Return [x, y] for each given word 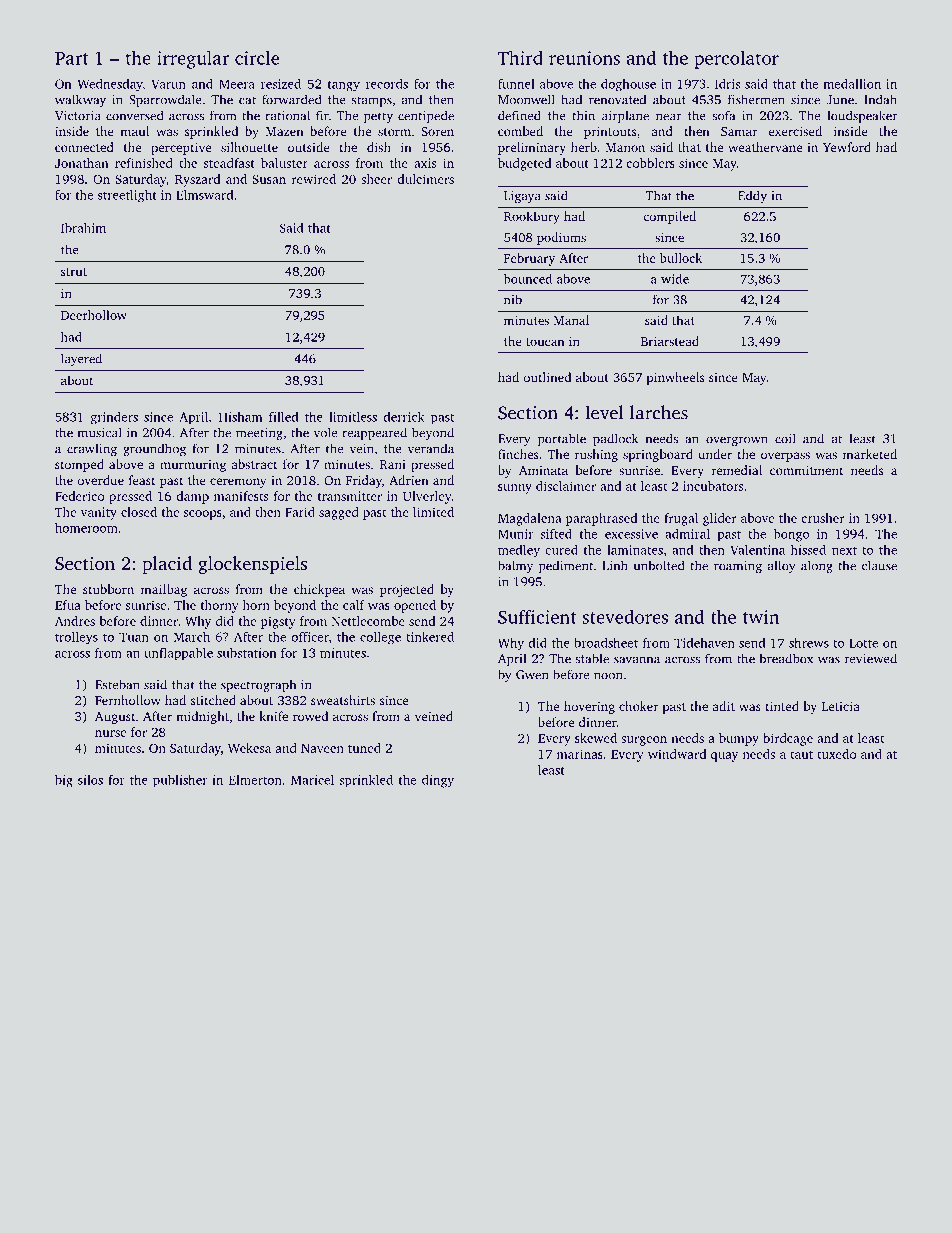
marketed [870, 454]
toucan [545, 342]
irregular [193, 59]
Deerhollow [94, 315]
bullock [681, 258]
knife [273, 716]
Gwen [532, 675]
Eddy [752, 196]
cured [561, 550]
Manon [625, 147]
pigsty [278, 622]
